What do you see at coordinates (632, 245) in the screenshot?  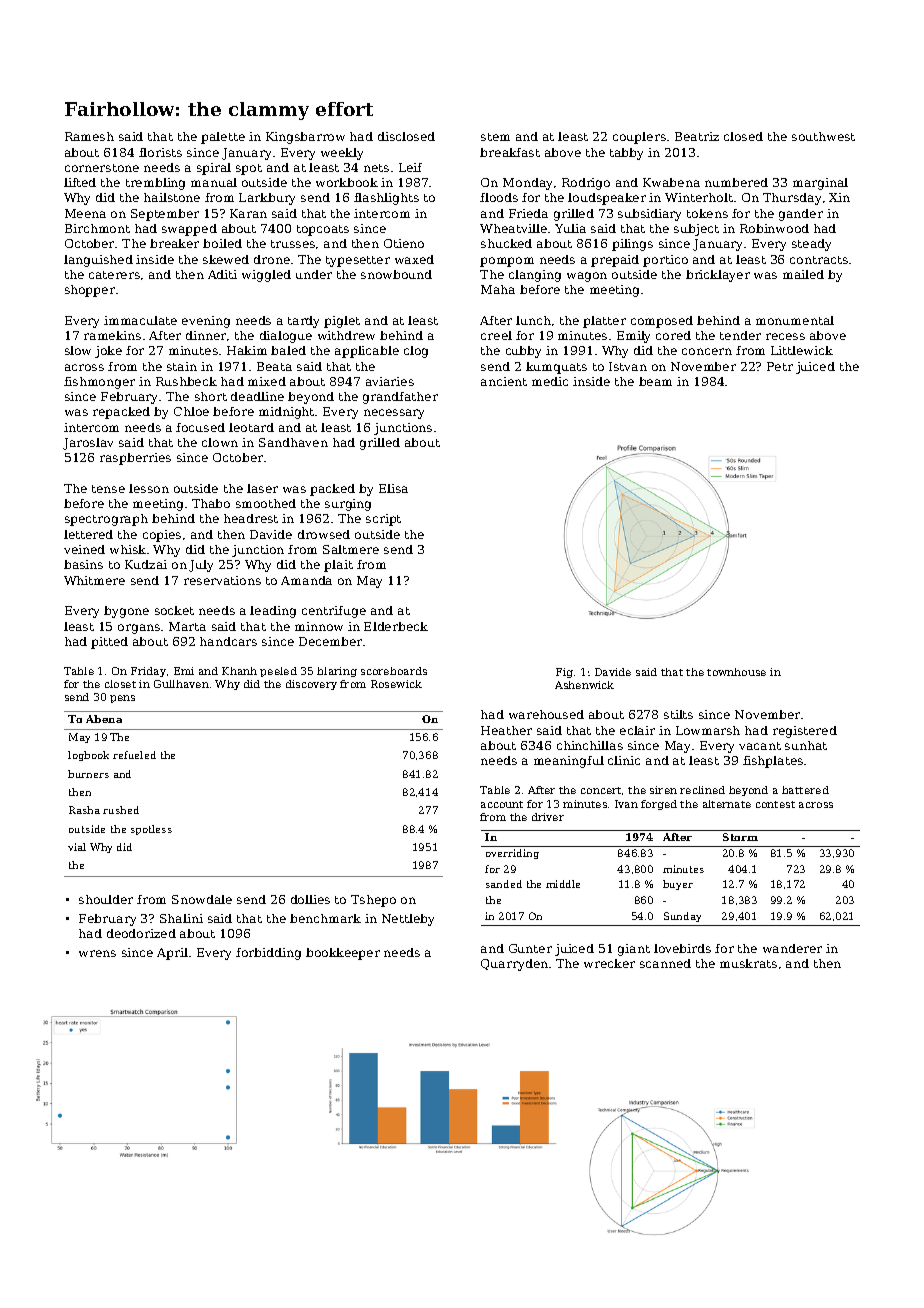 I see `pilings` at bounding box center [632, 245].
